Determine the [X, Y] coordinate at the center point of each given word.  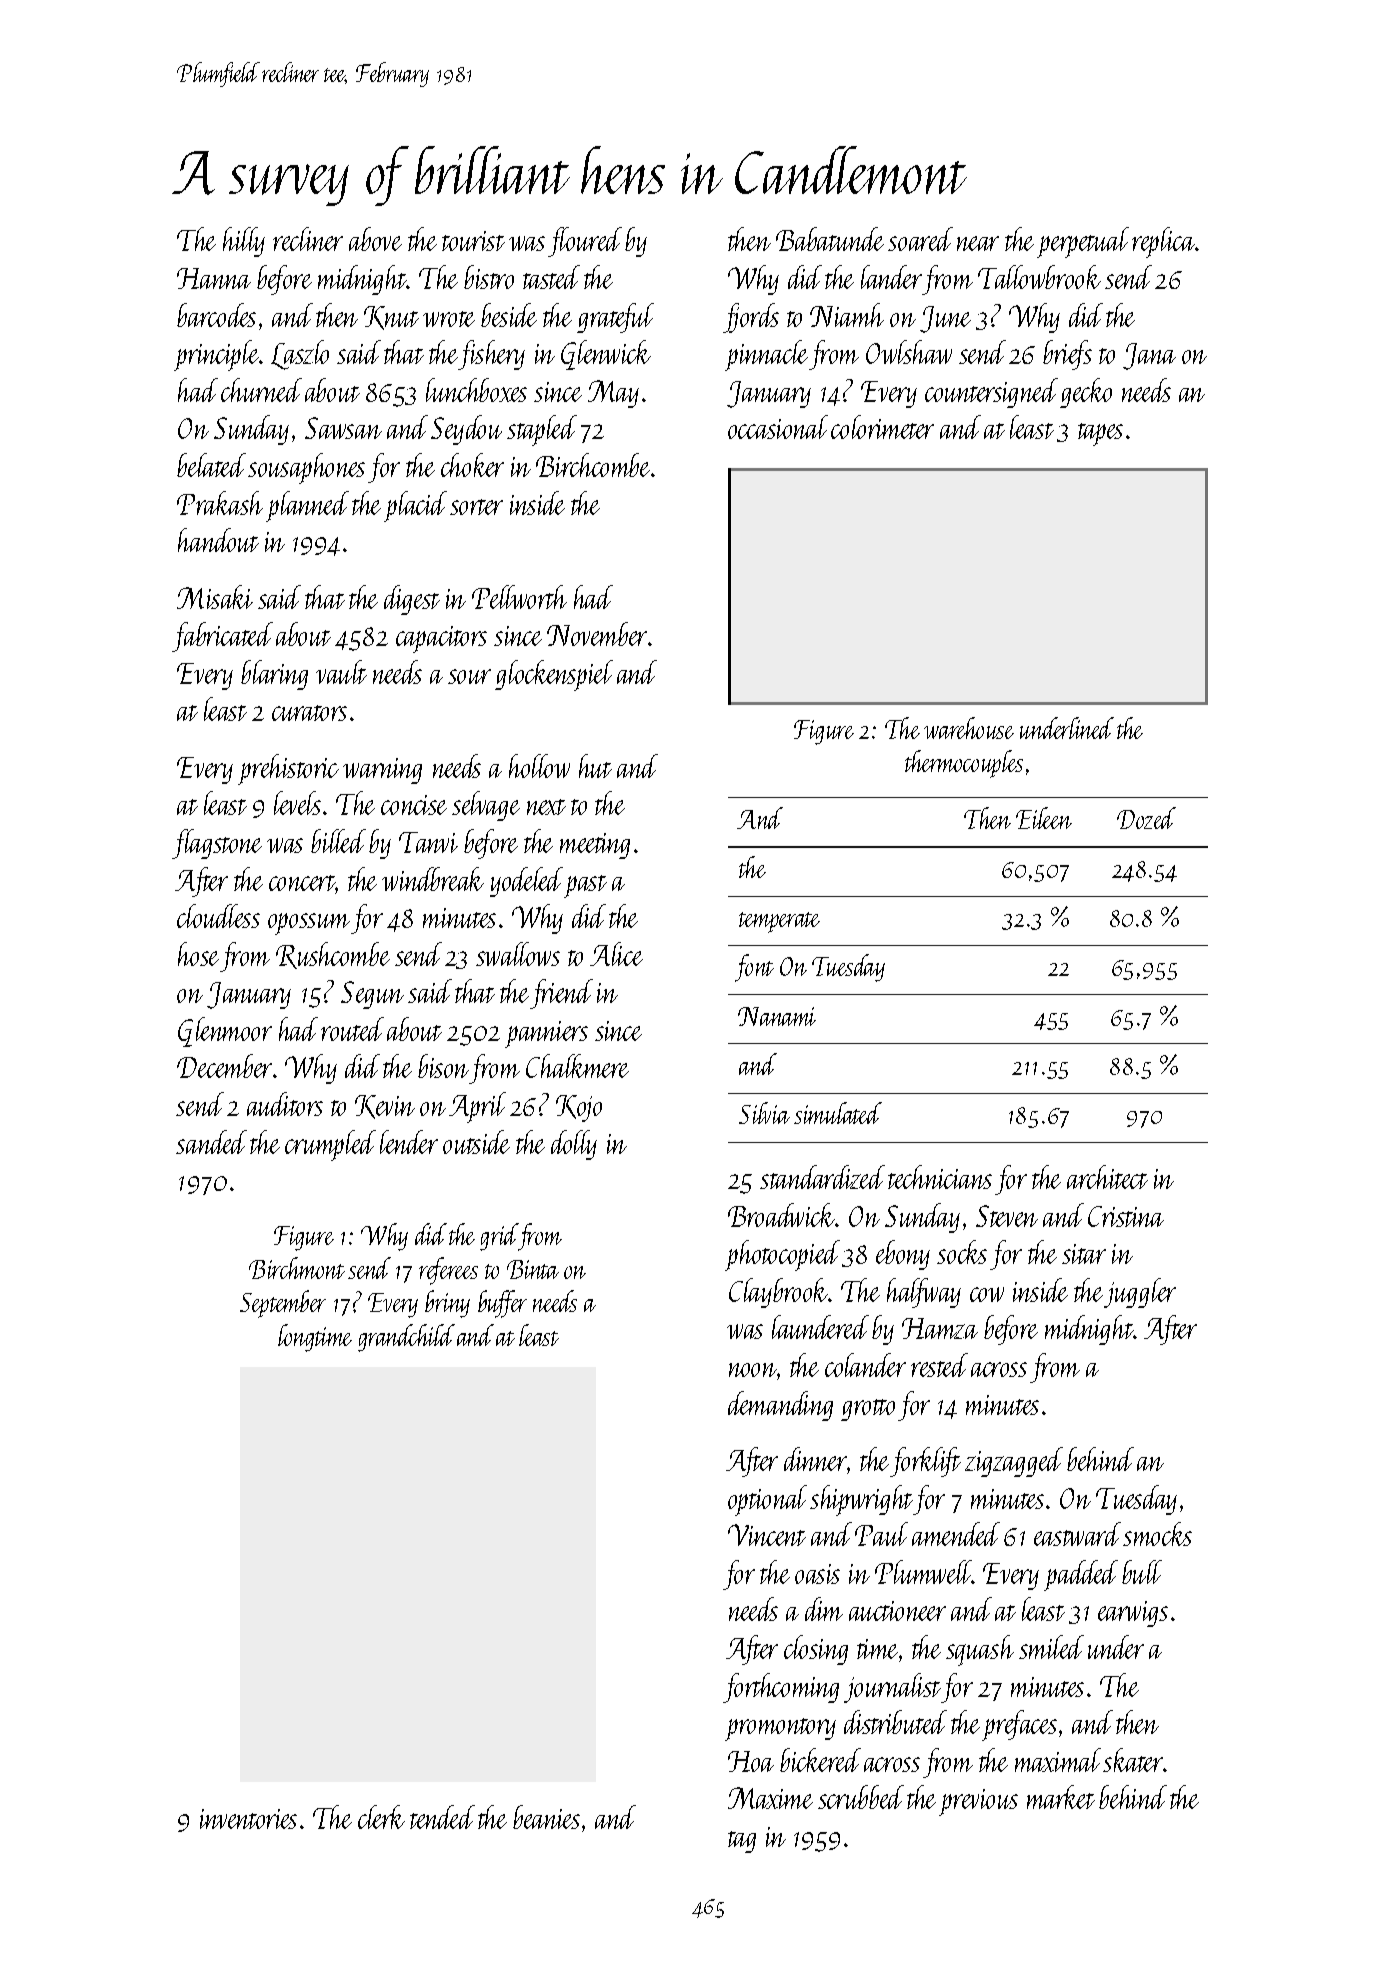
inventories [248, 1819]
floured [585, 242]
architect [1107, 1177]
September [283, 1304]
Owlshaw [909, 352]
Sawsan [343, 428]
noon [753, 1370]
